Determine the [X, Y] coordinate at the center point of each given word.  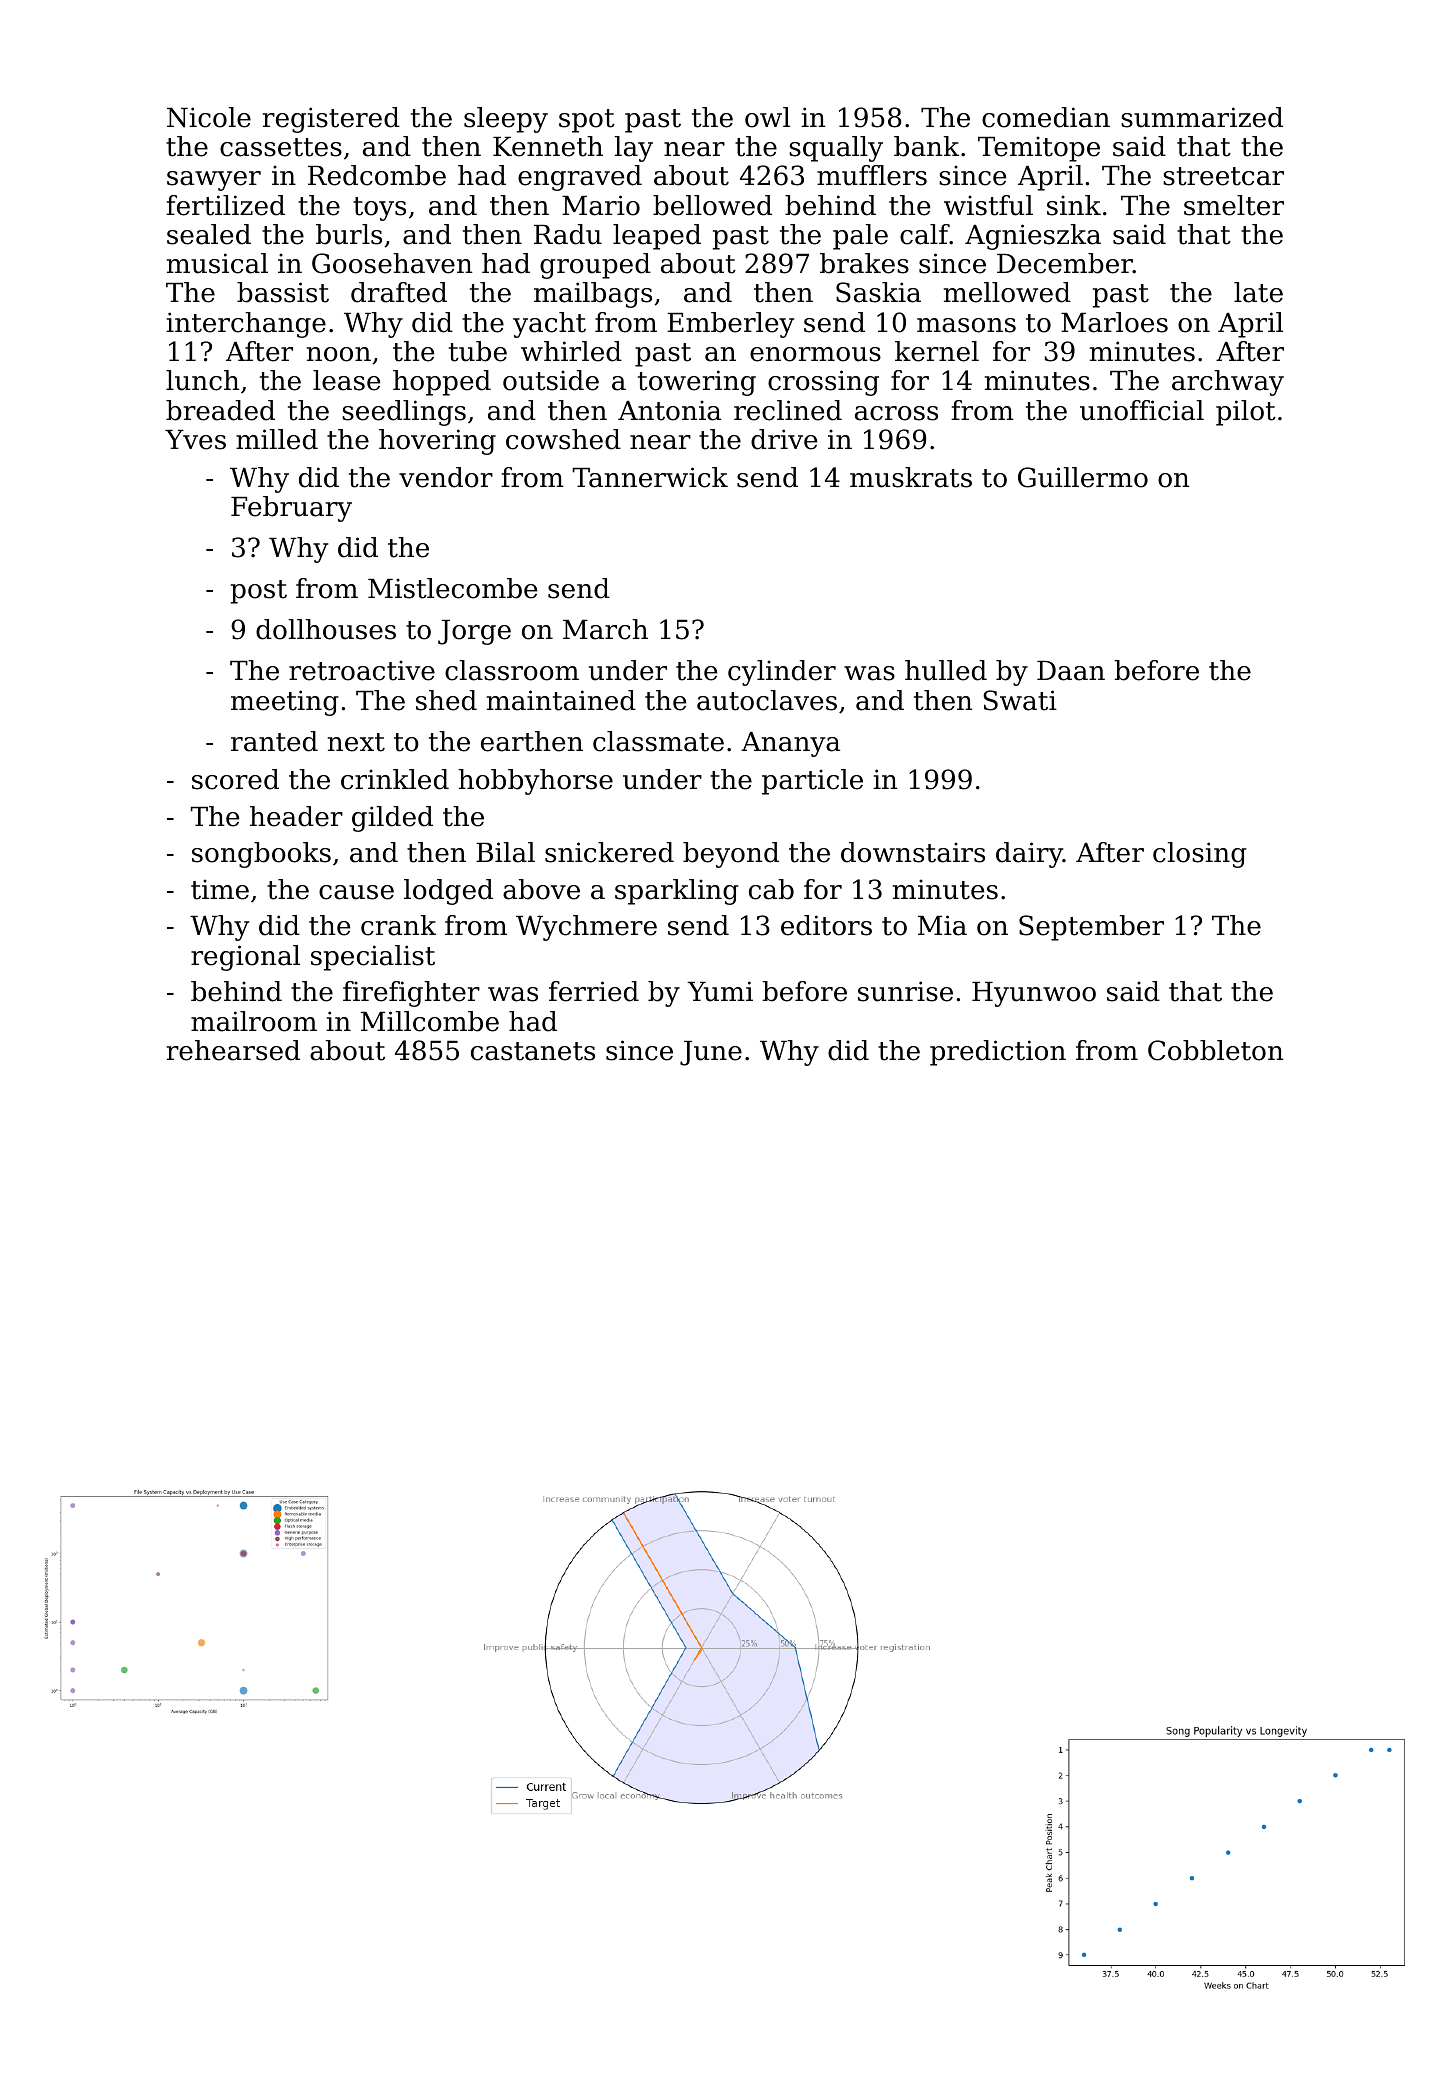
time [220, 889]
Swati [1020, 700]
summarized [1202, 117]
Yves [195, 440]
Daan [1071, 671]
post [259, 592]
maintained [561, 700]
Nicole [209, 117]
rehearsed [233, 1050]
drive [784, 439]
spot [587, 121]
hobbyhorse [535, 782]
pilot [1246, 413]
